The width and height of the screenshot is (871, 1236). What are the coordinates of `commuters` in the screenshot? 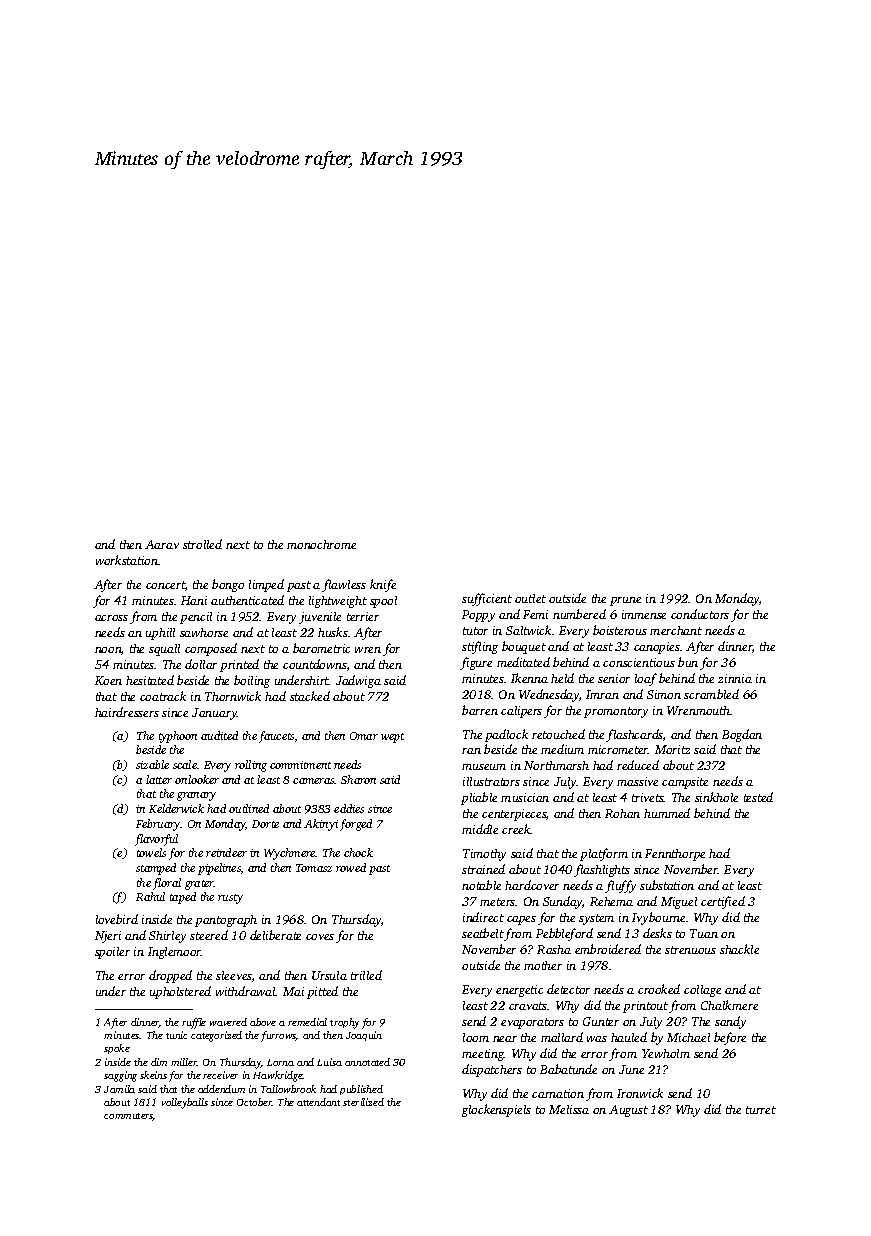 It's located at (128, 1117).
